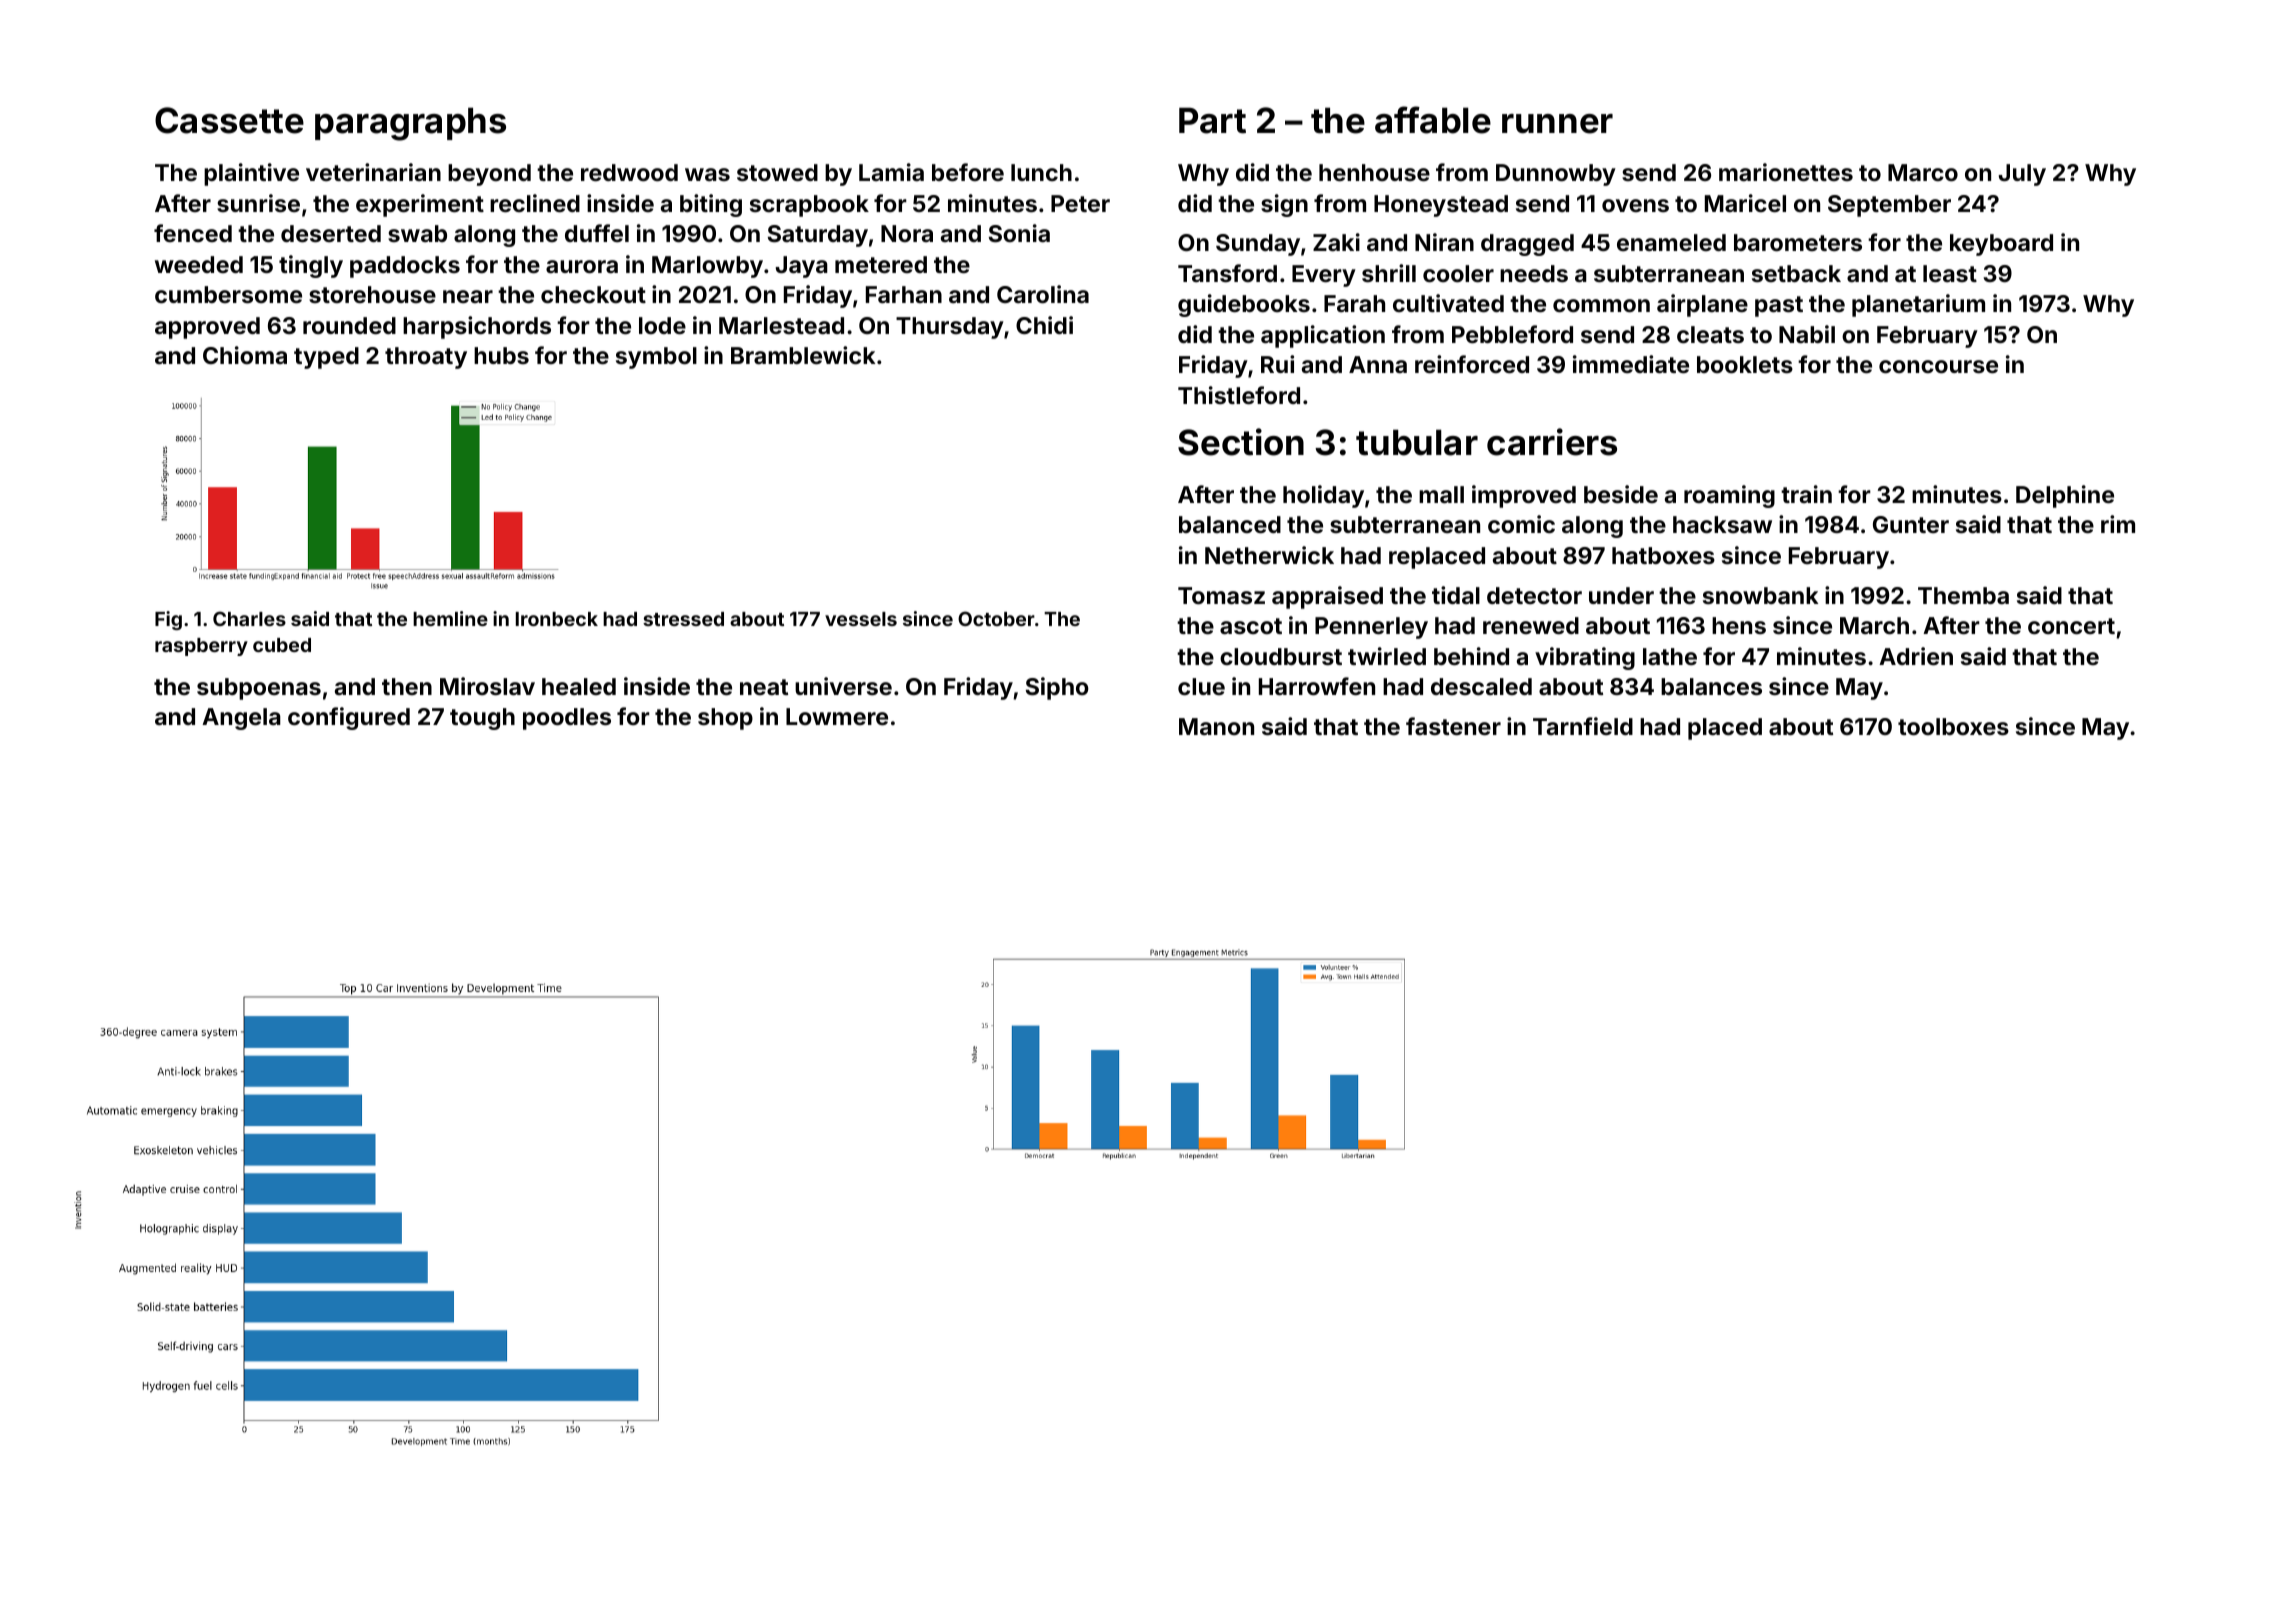 Image resolution: width=2292 pixels, height=1620 pixels. Describe the element at coordinates (1631, 364) in the screenshot. I see `immediate` at that location.
